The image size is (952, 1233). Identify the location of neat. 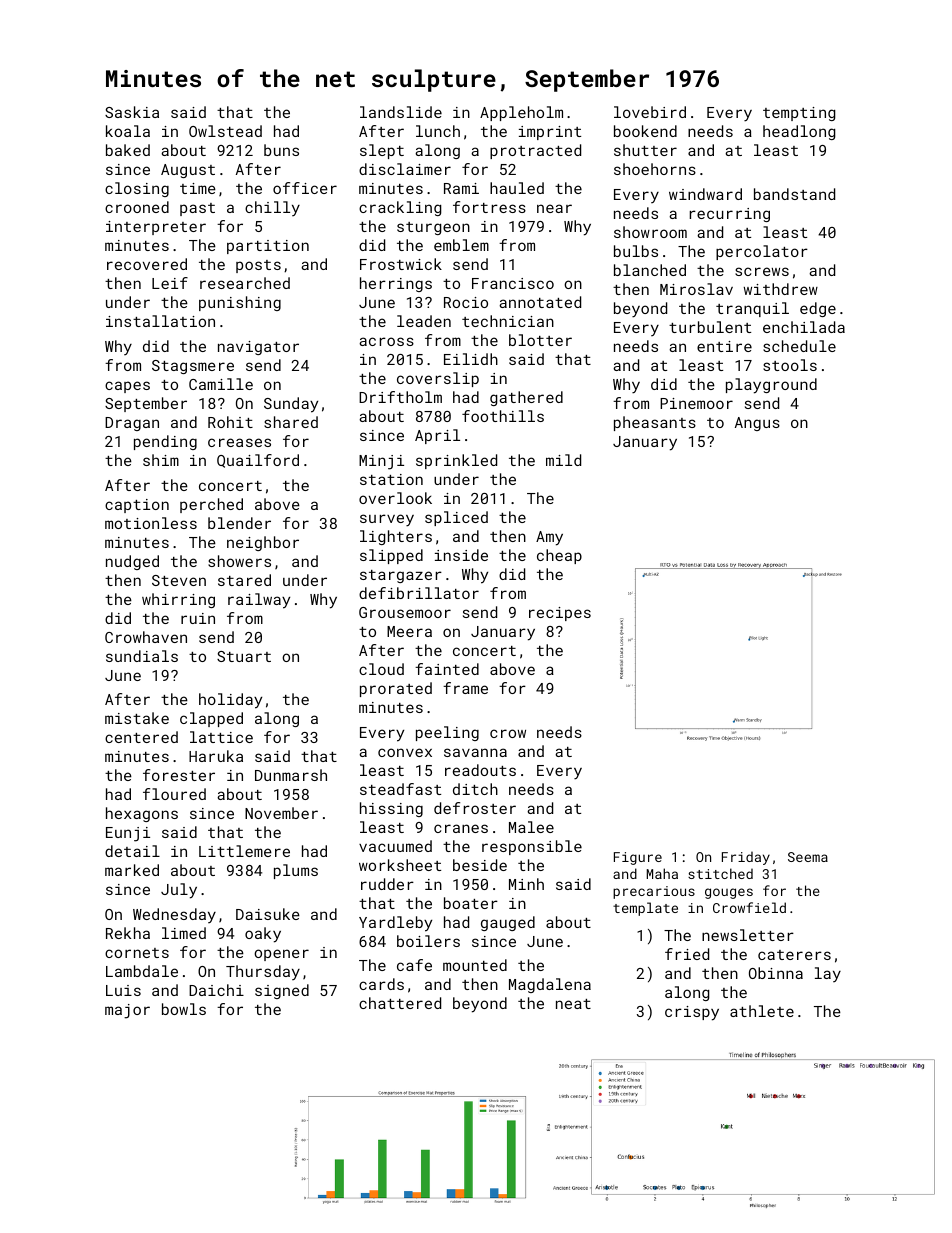
(573, 1004).
